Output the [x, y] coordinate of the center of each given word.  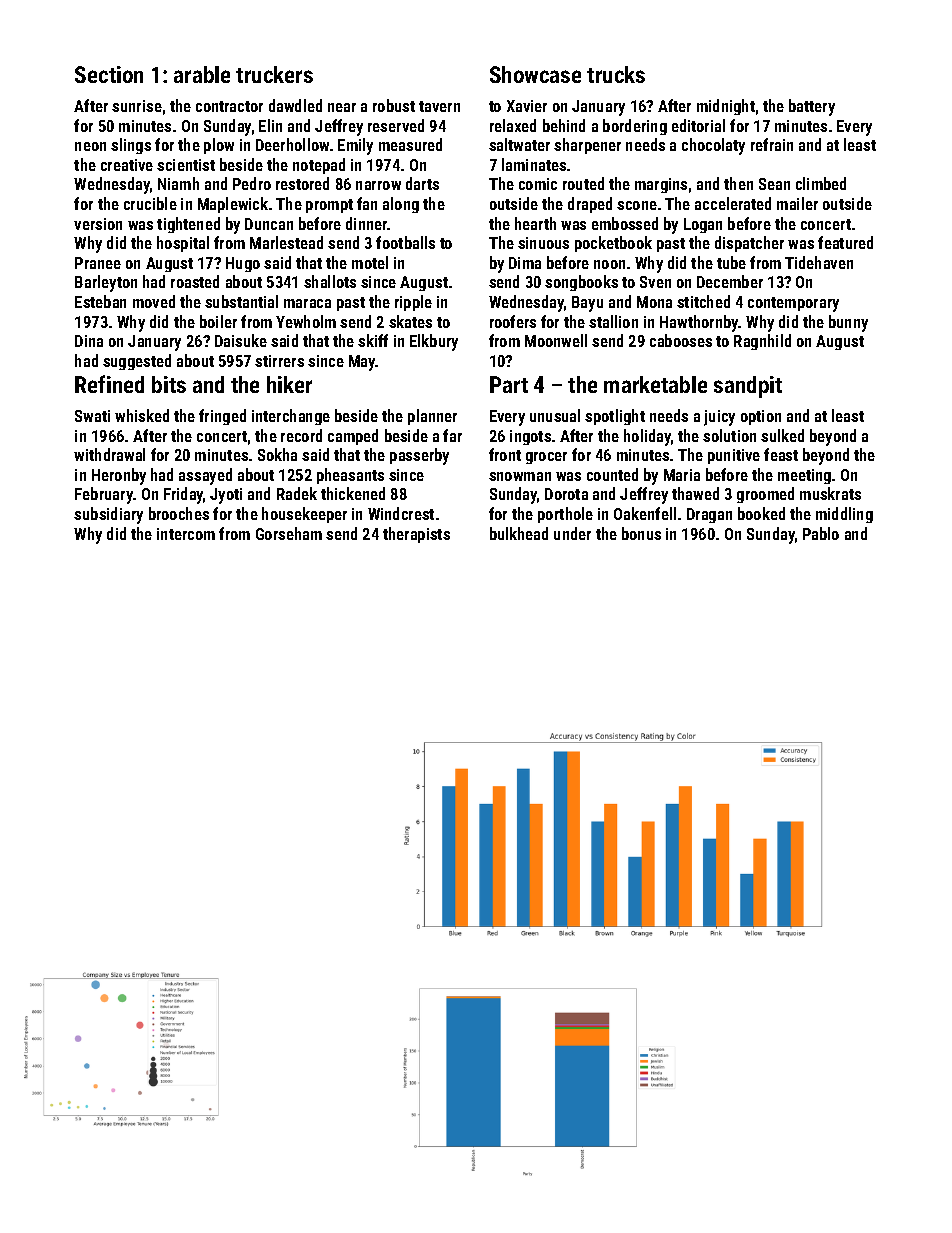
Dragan [709, 515]
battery [812, 107]
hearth [535, 223]
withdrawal [109, 454]
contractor [229, 106]
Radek [297, 493]
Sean [774, 184]
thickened [353, 493]
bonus [641, 533]
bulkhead [519, 533]
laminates [534, 164]
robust [394, 105]
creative [127, 165]
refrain [772, 144]
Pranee [98, 263]
